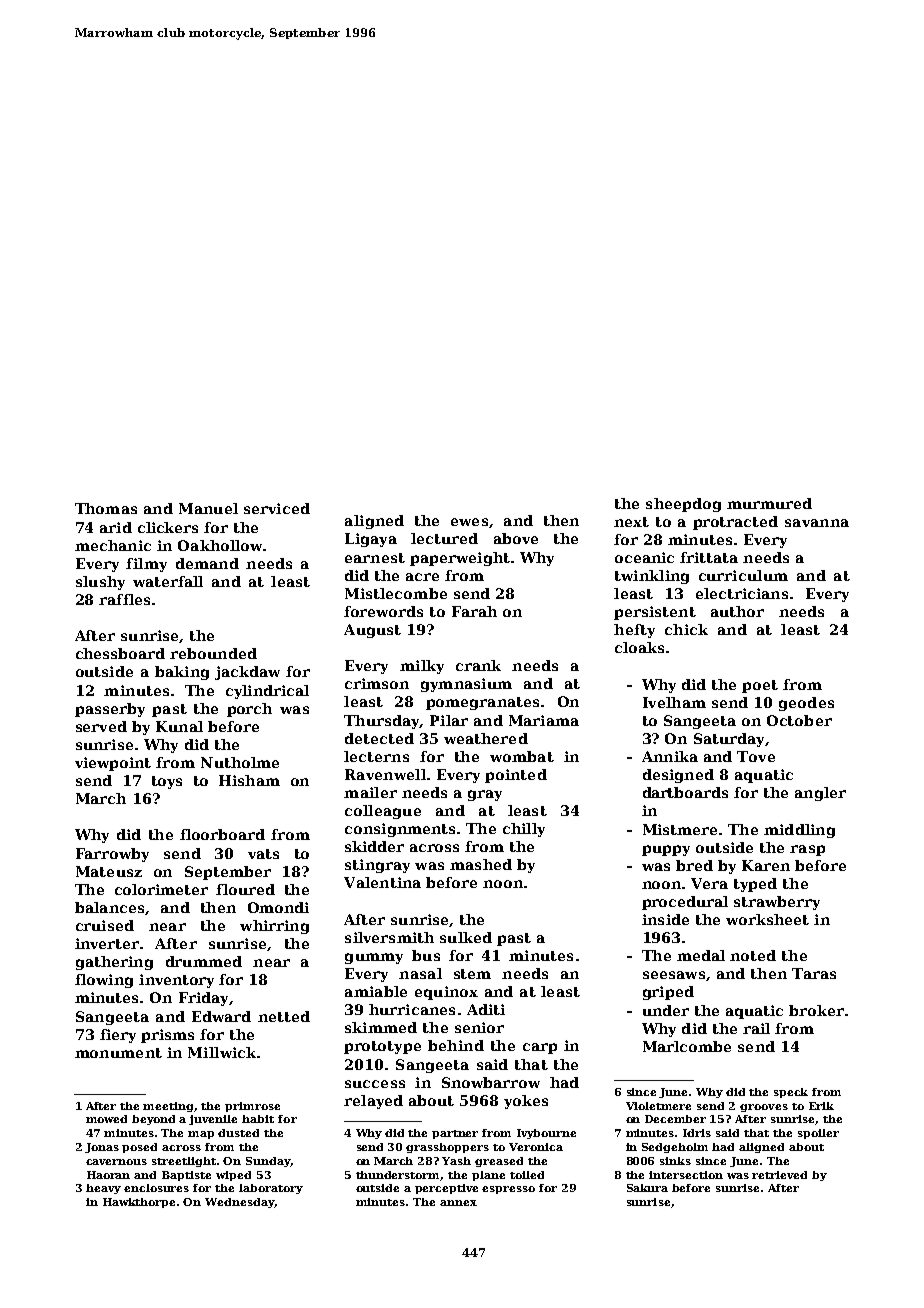 The image size is (924, 1308). What do you see at coordinates (222, 1052) in the page?
I see `Millwick` at bounding box center [222, 1052].
